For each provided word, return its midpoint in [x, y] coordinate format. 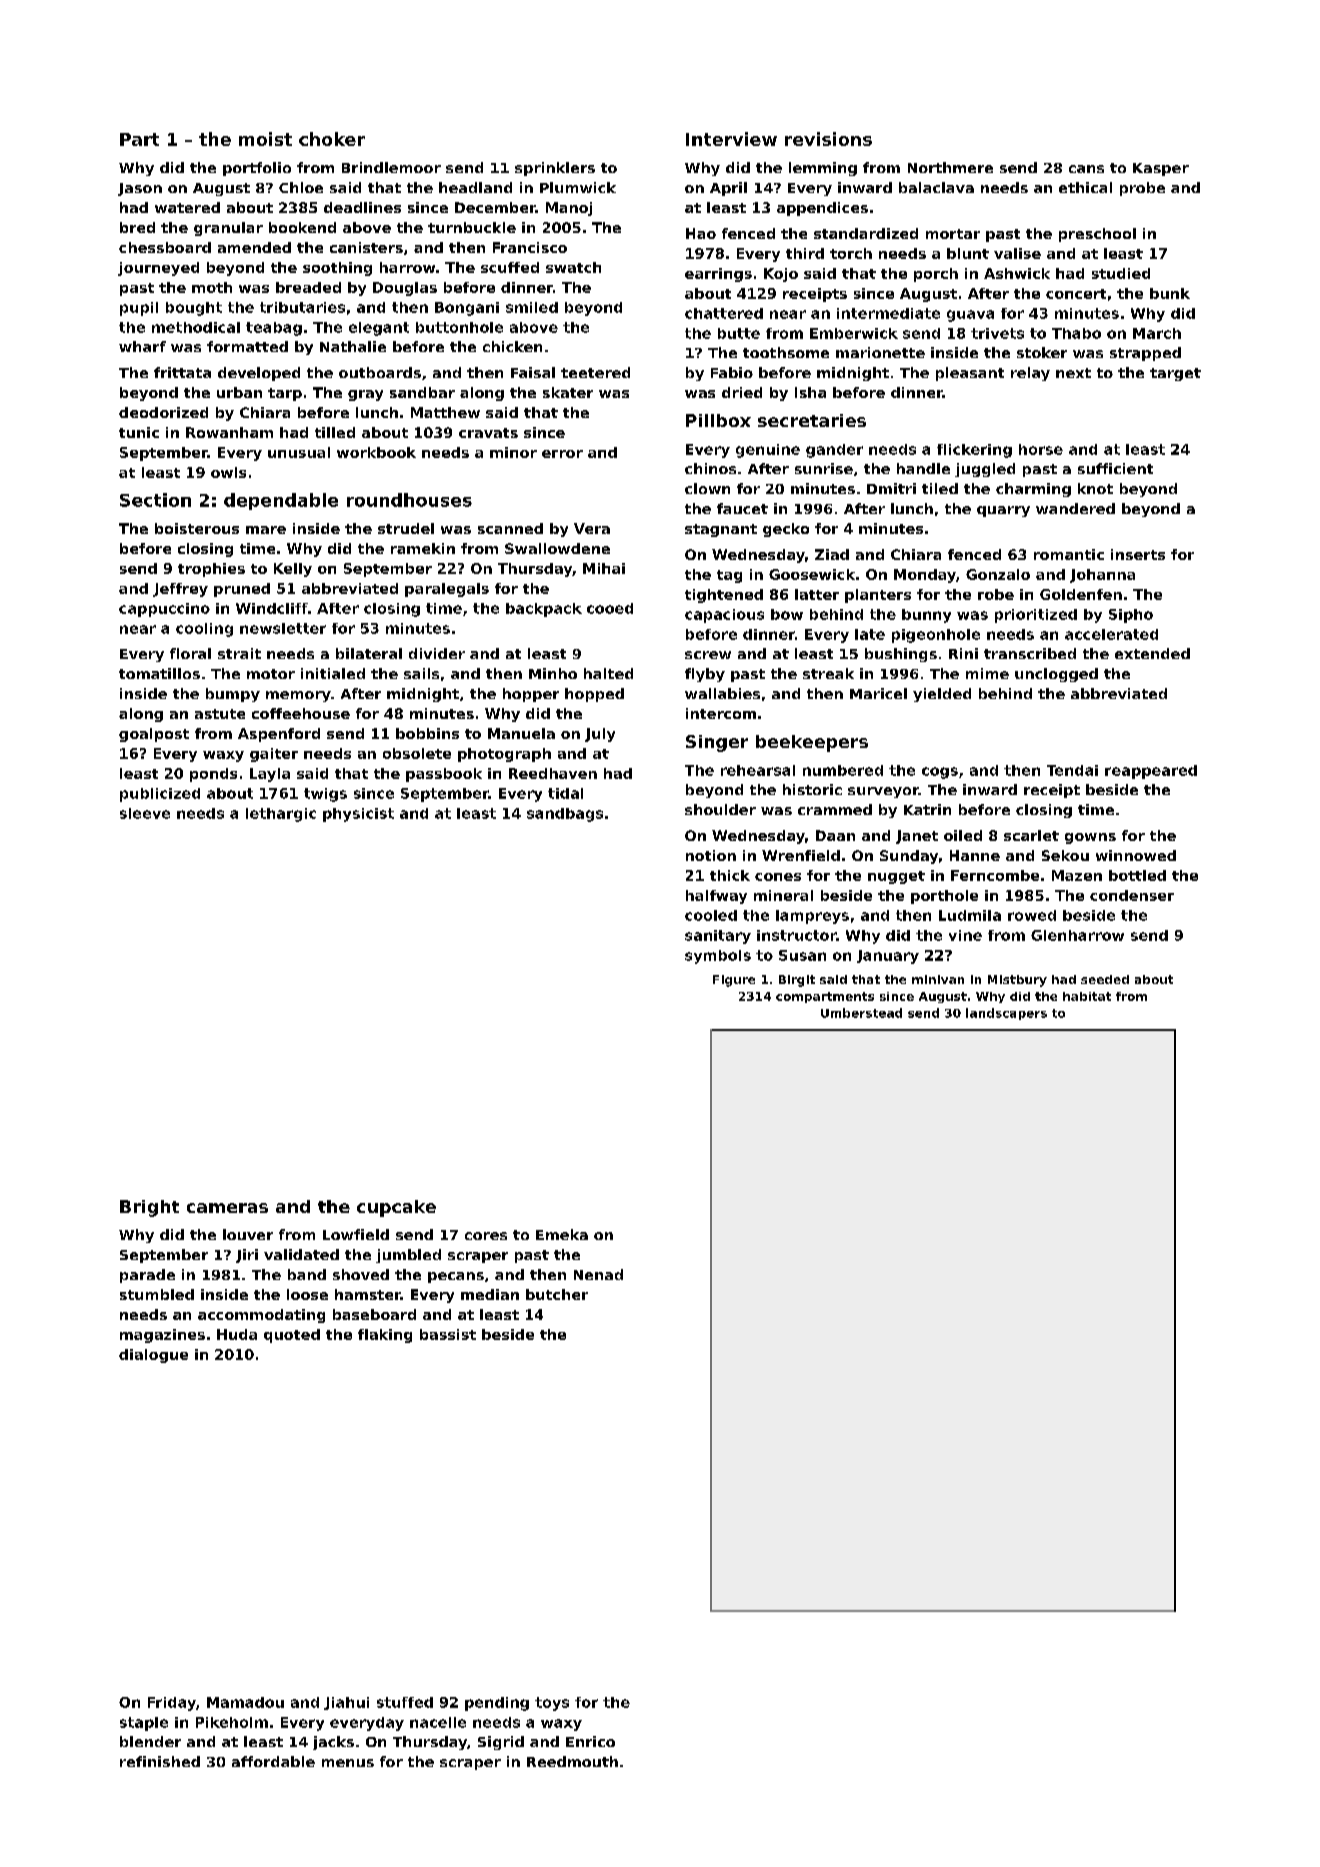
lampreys [812, 917]
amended [254, 247]
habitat [1087, 996]
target [1175, 374]
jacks [333, 1743]
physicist [358, 815]
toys [552, 1704]
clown [707, 488]
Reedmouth [572, 1761]
